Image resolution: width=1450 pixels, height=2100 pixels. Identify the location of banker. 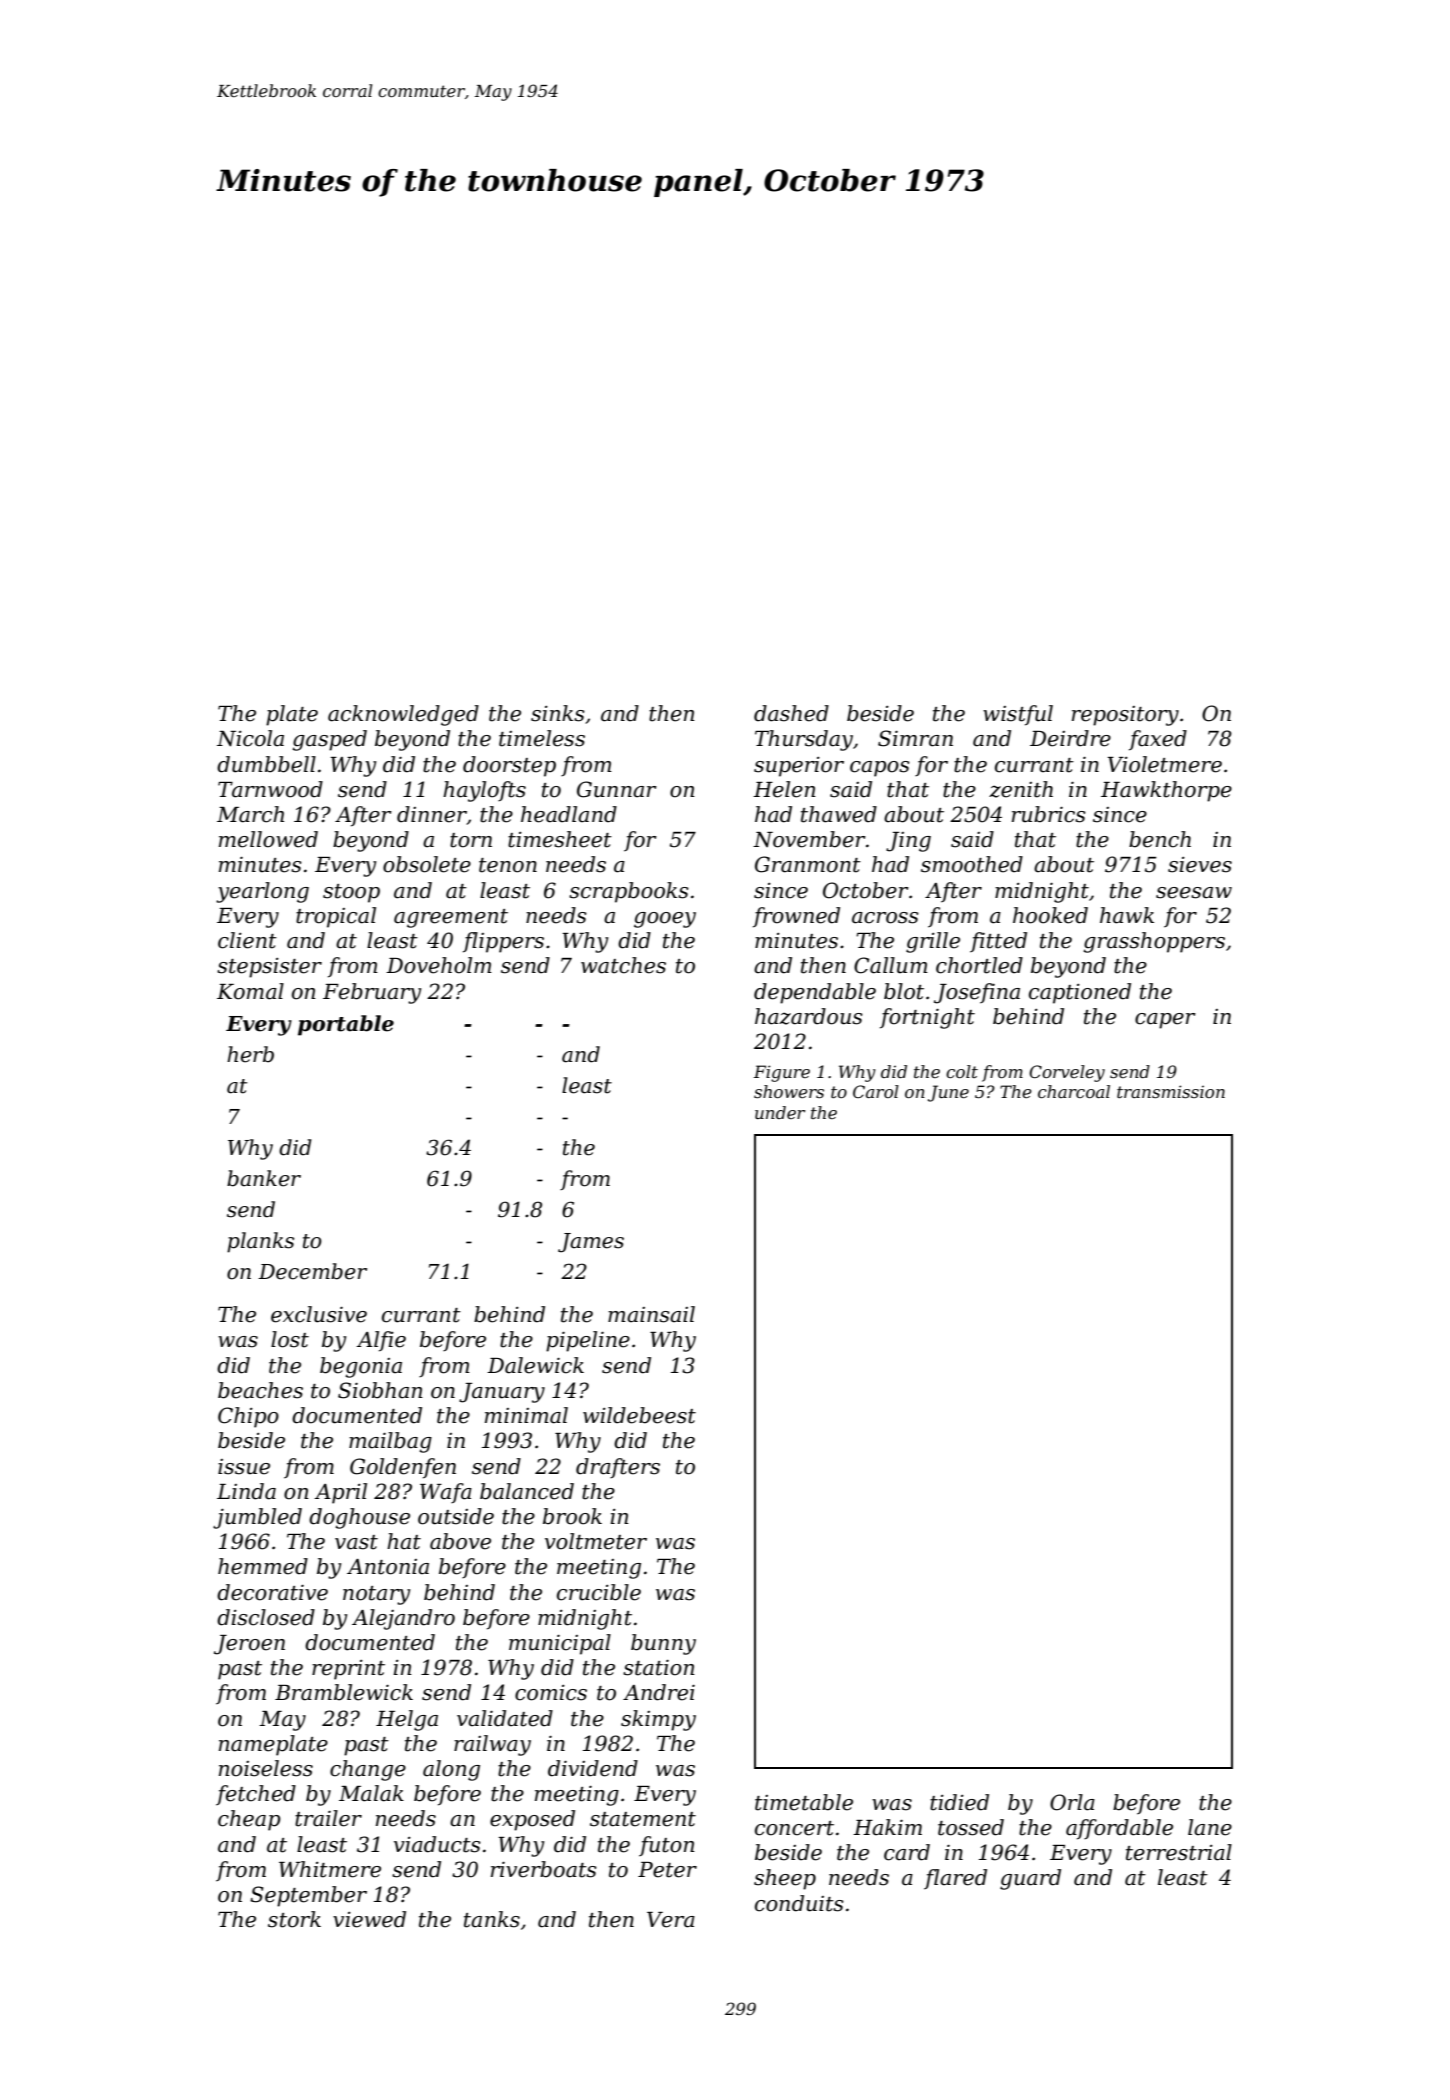
(264, 1178).
